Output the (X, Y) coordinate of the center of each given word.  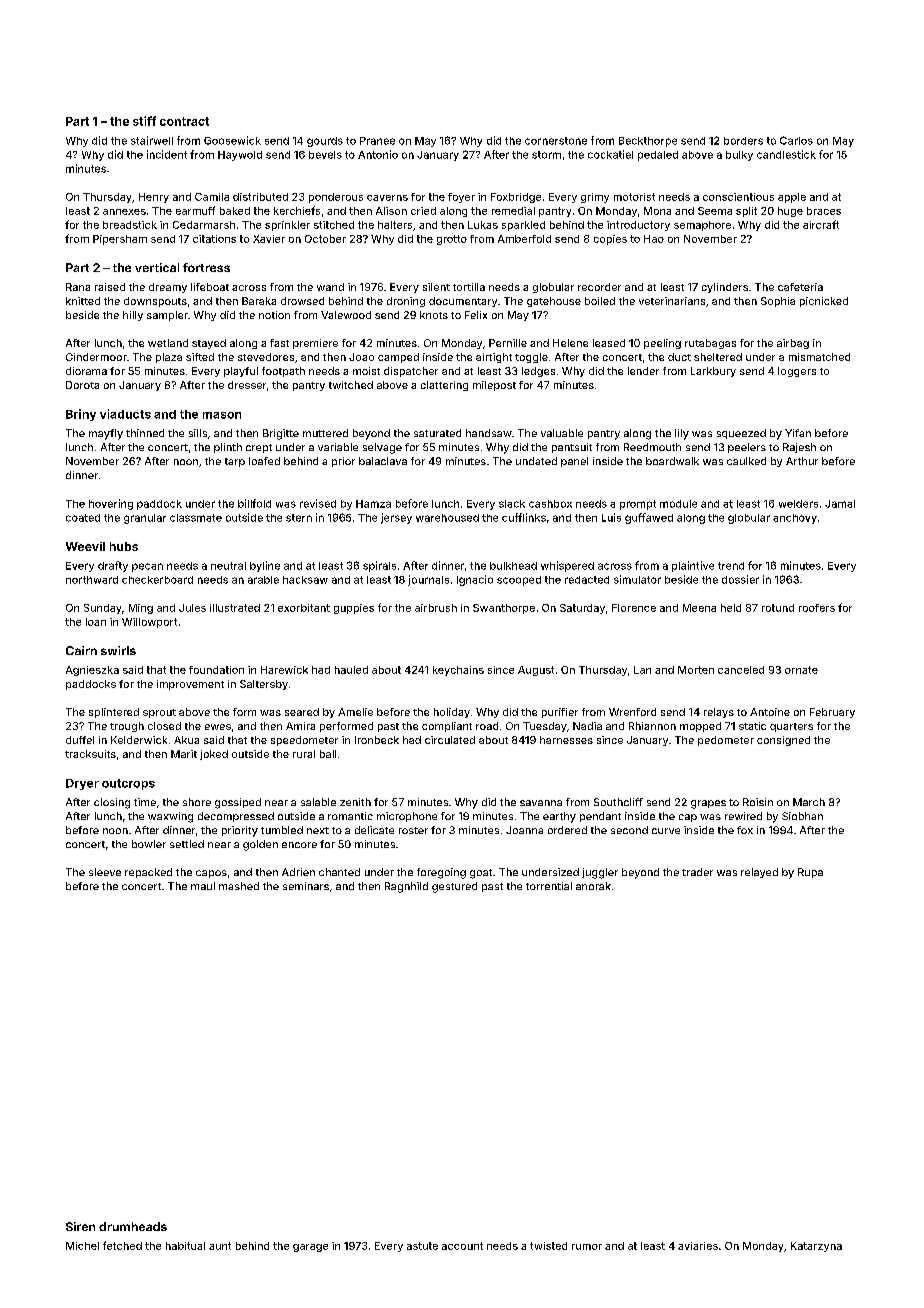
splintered (114, 713)
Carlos (796, 140)
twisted (548, 1246)
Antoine (770, 712)
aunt (220, 1246)
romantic (350, 816)
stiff (144, 121)
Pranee (377, 141)
